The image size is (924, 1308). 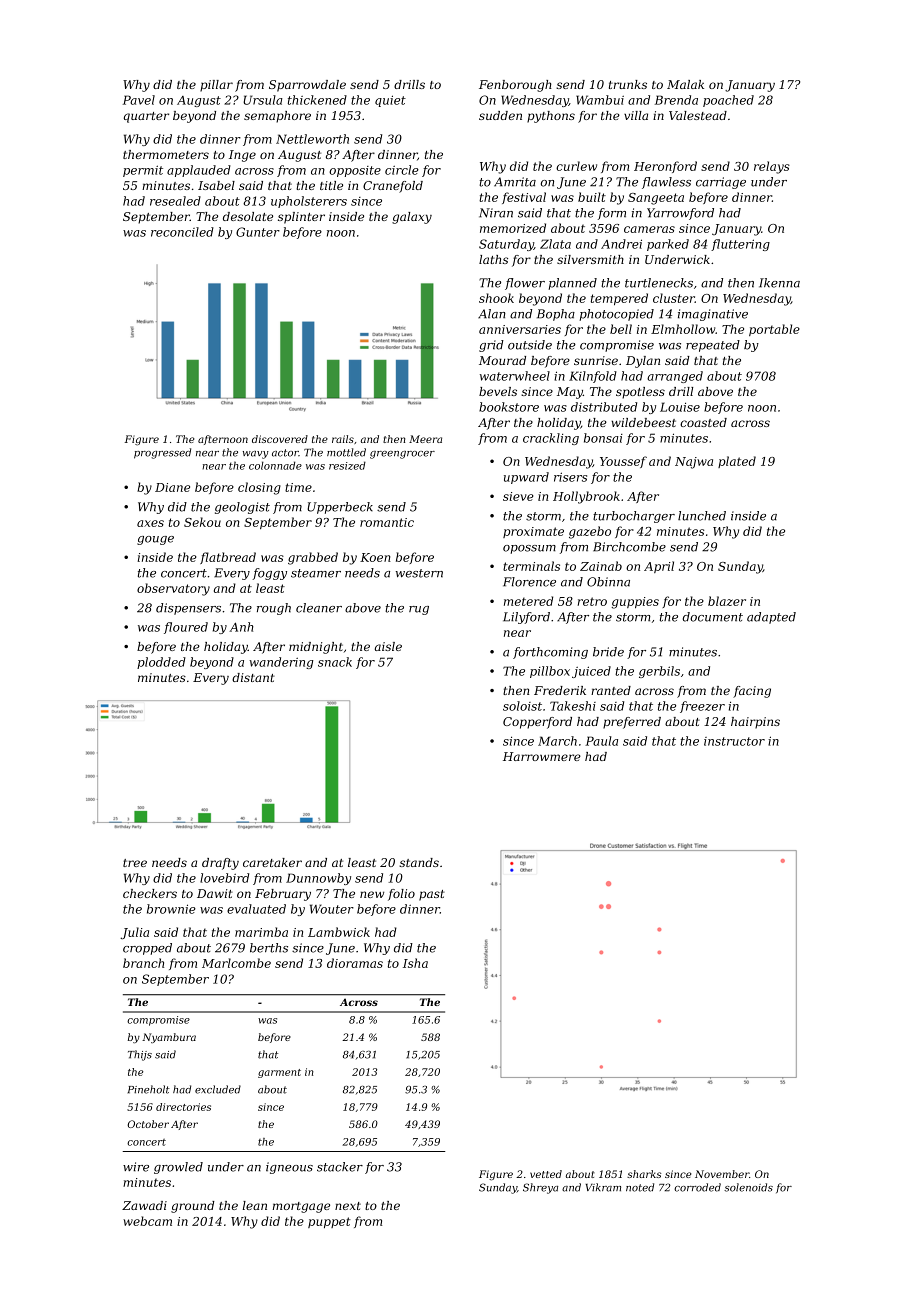 What do you see at coordinates (492, 314) in the screenshot?
I see `Alan` at bounding box center [492, 314].
